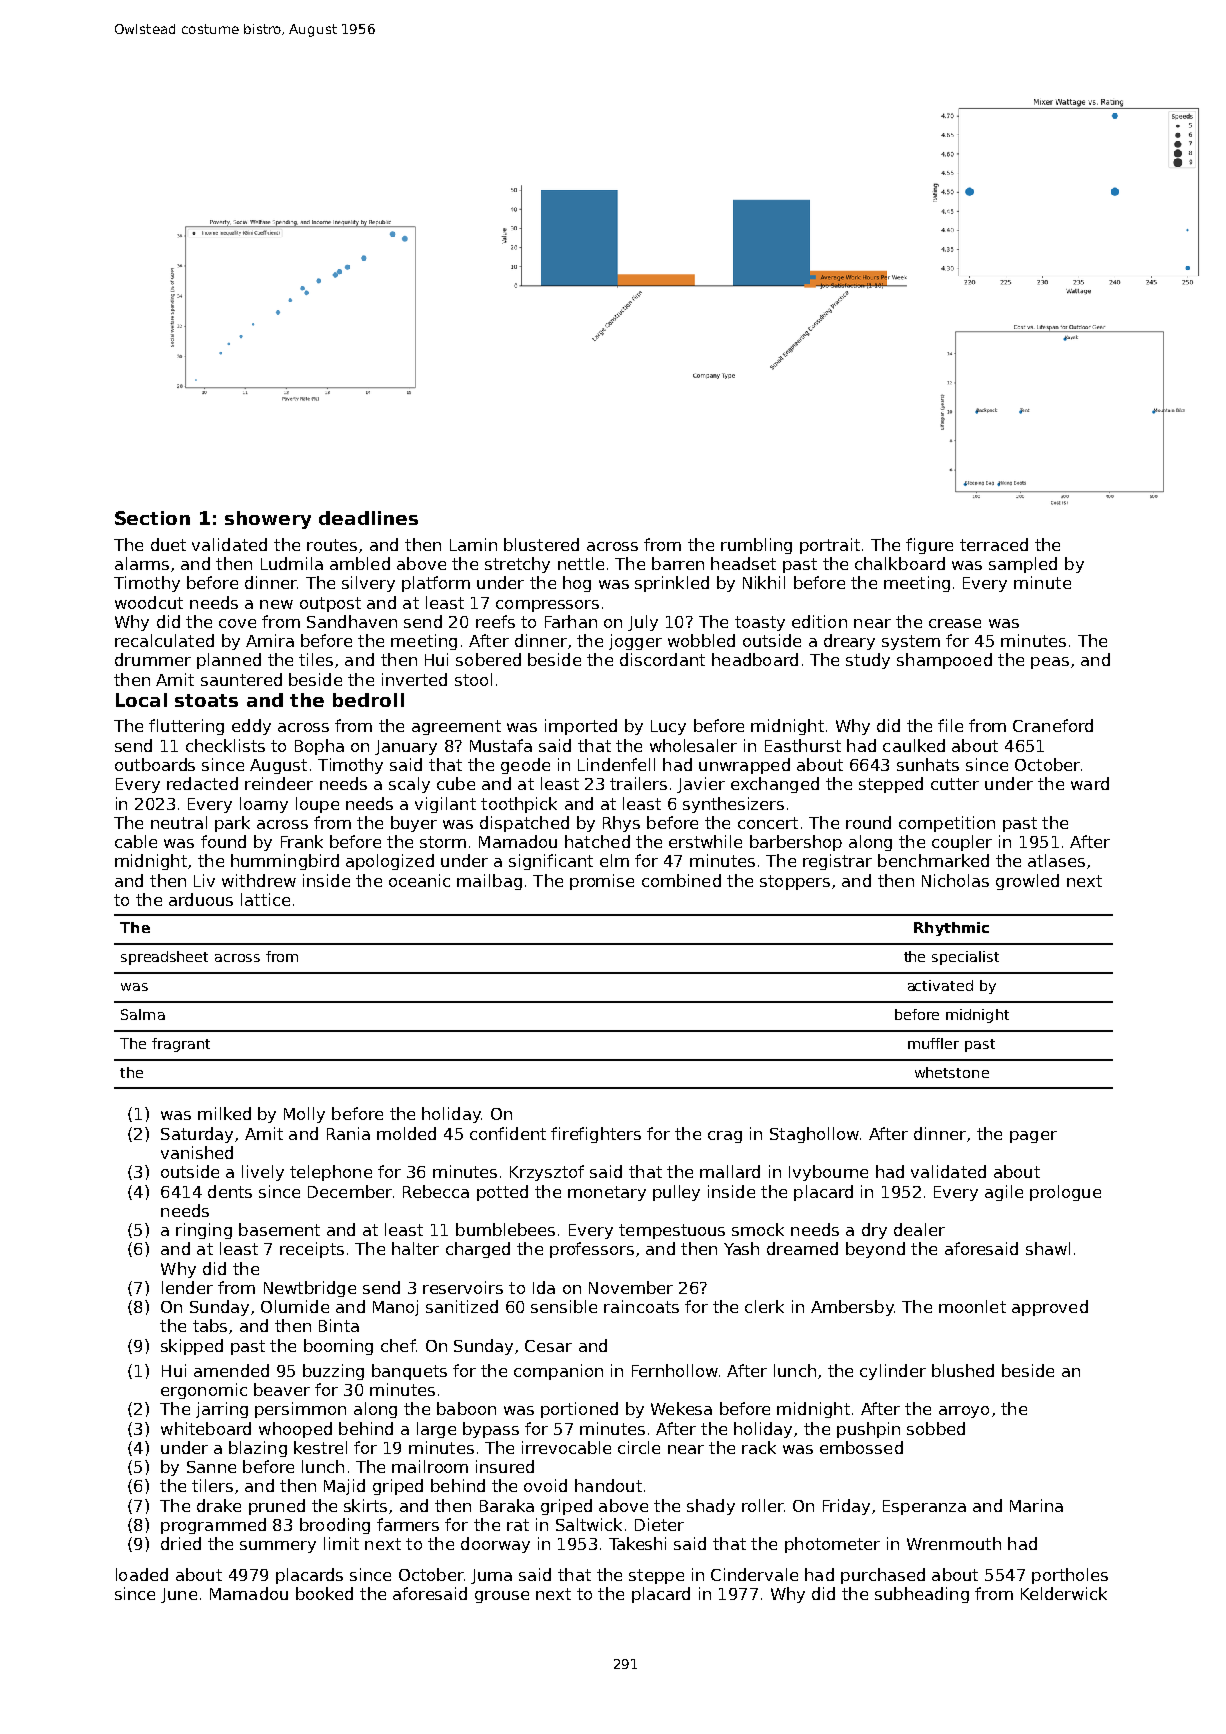 The image size is (1226, 1734). What do you see at coordinates (955, 623) in the screenshot?
I see `crease` at bounding box center [955, 623].
